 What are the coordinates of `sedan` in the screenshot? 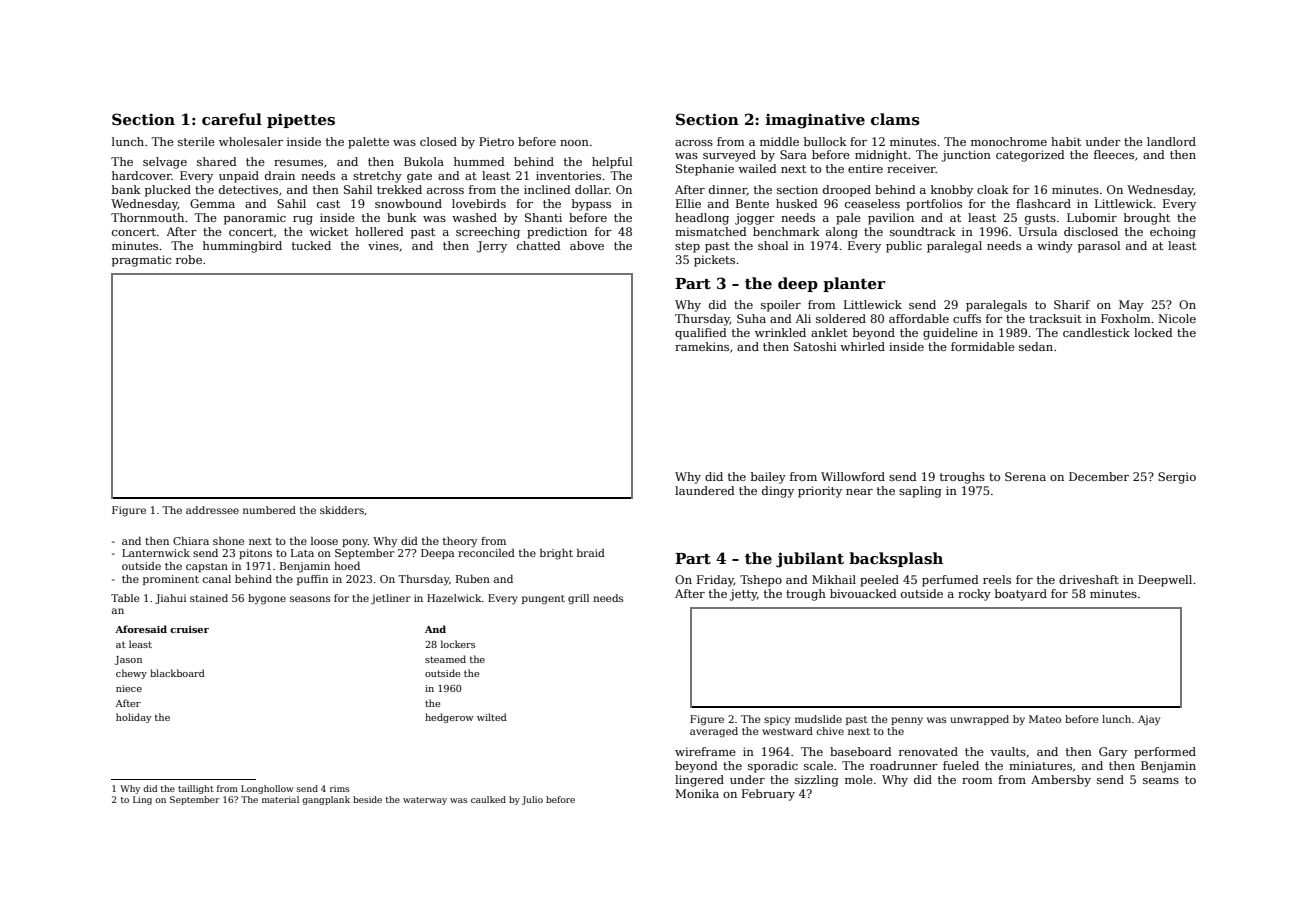 It's located at (1036, 346).
